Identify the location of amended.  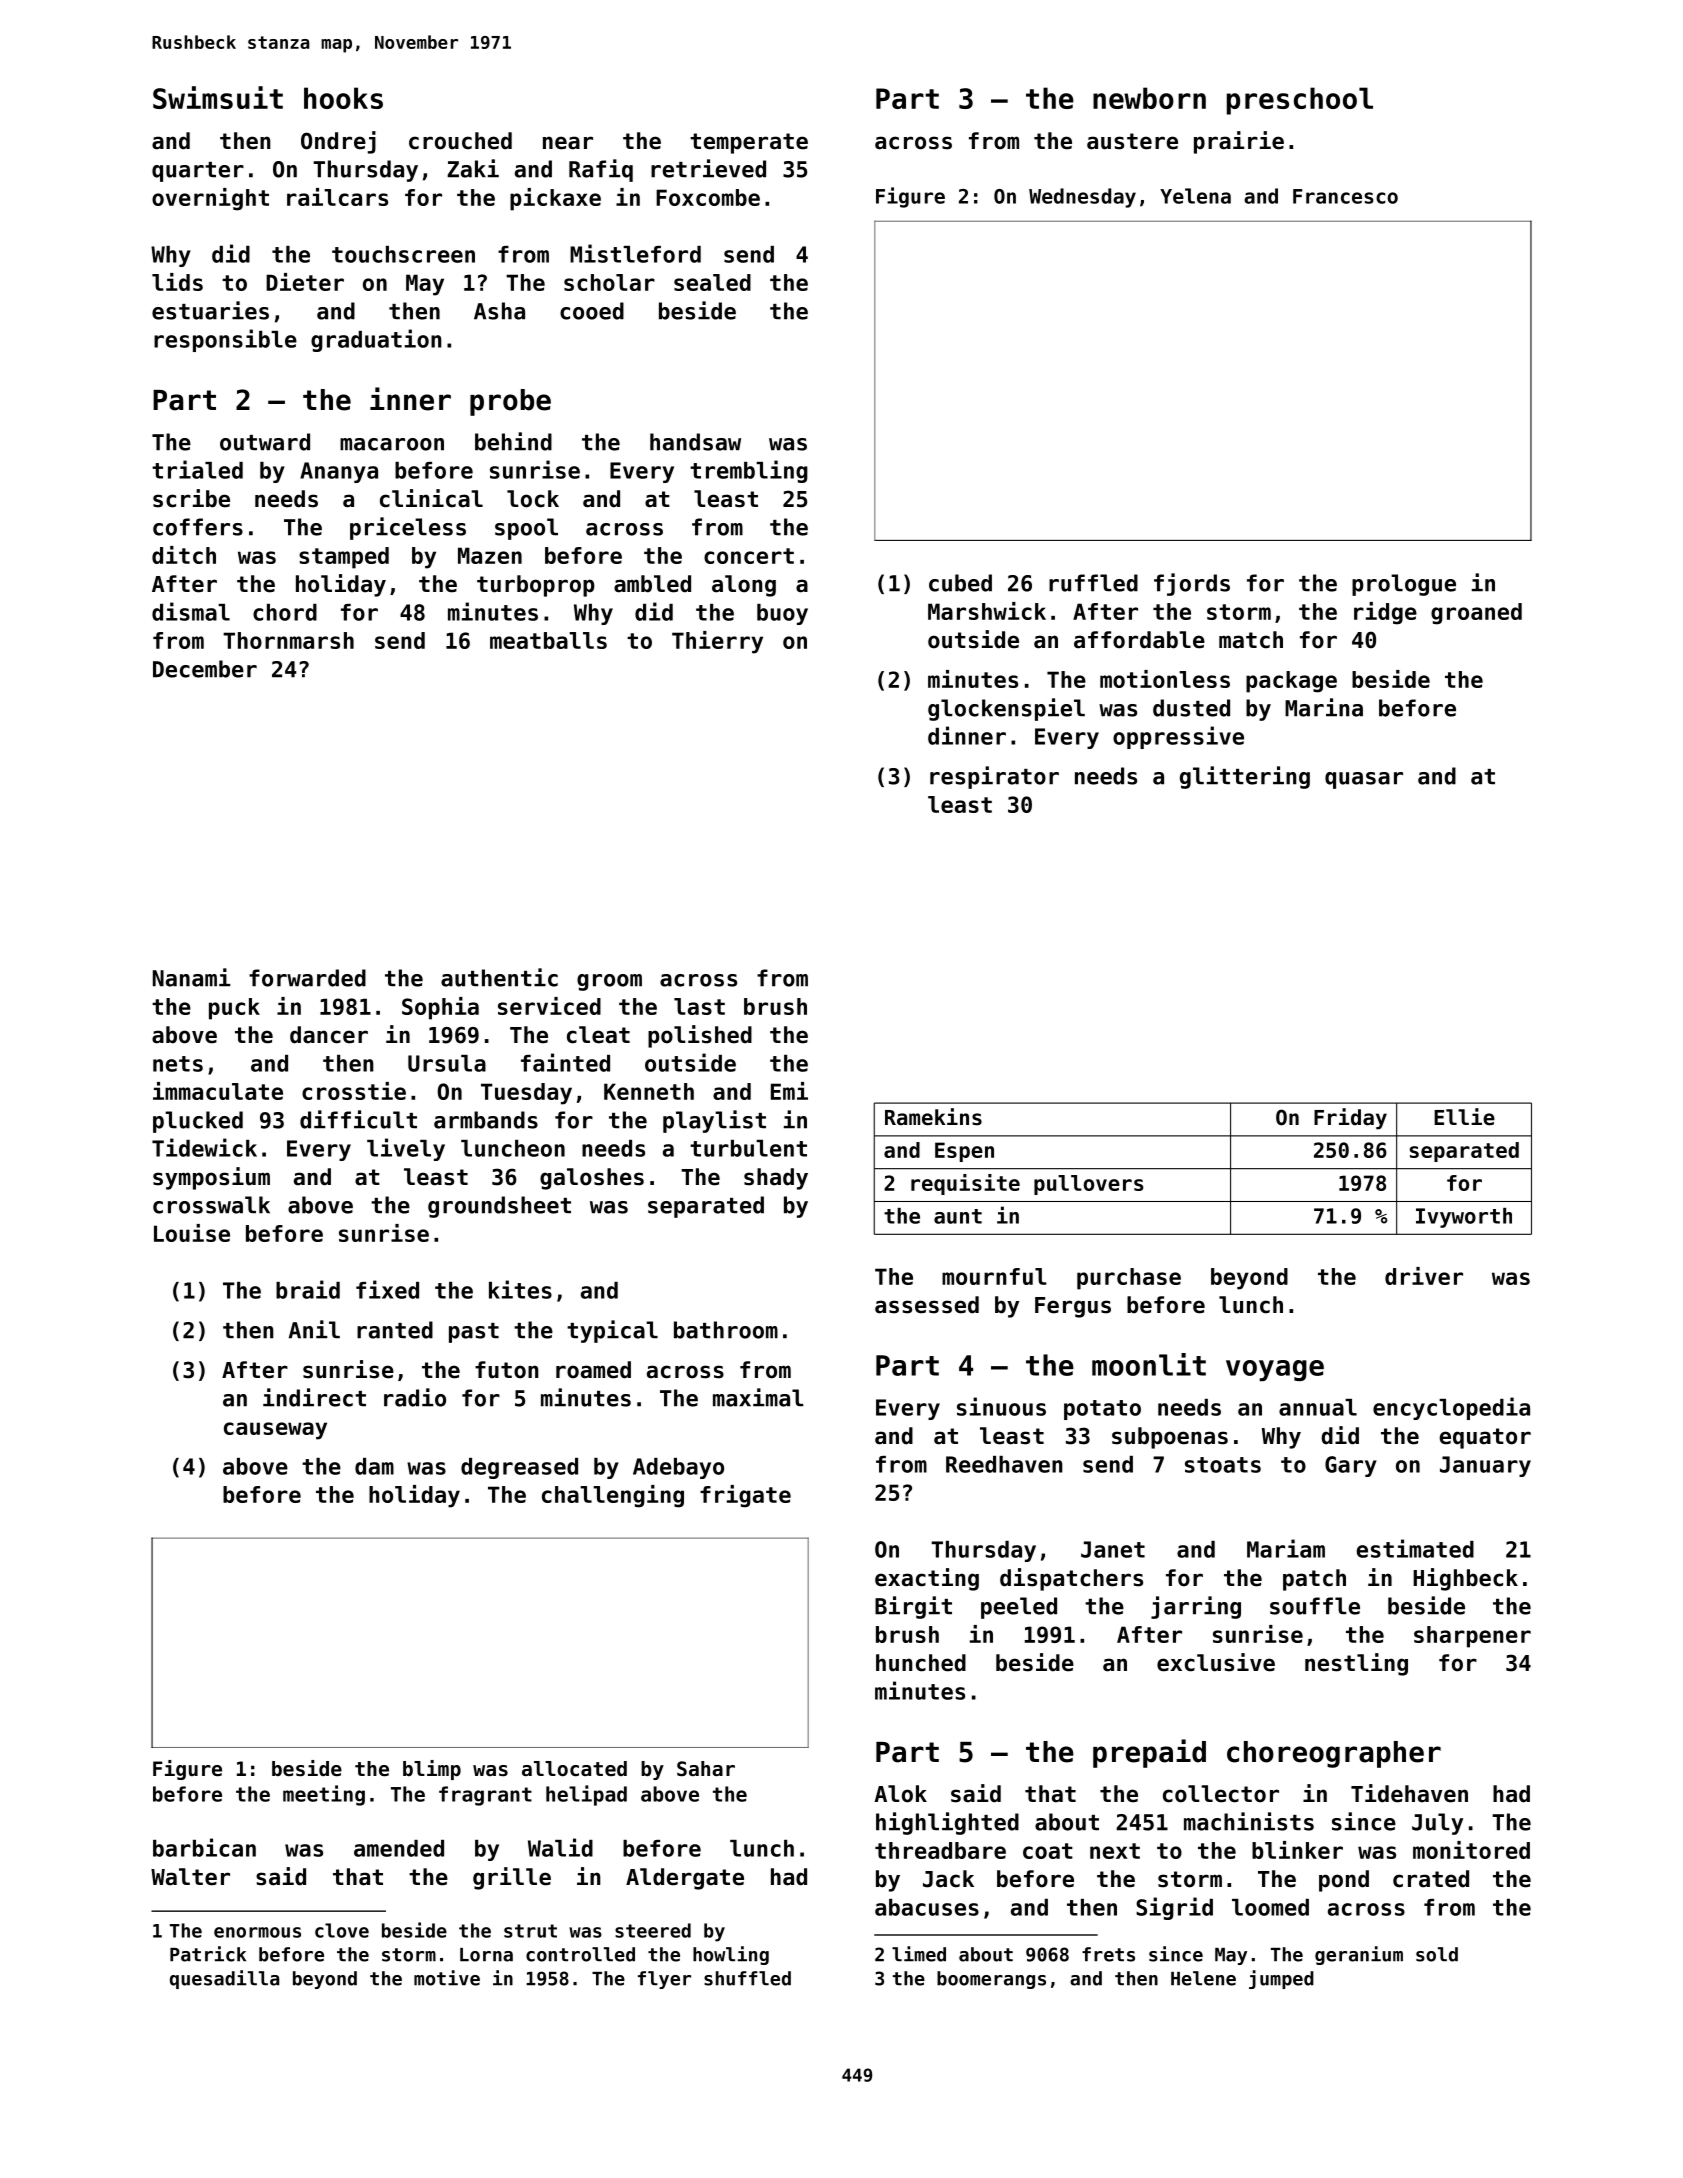
(399, 1848).
